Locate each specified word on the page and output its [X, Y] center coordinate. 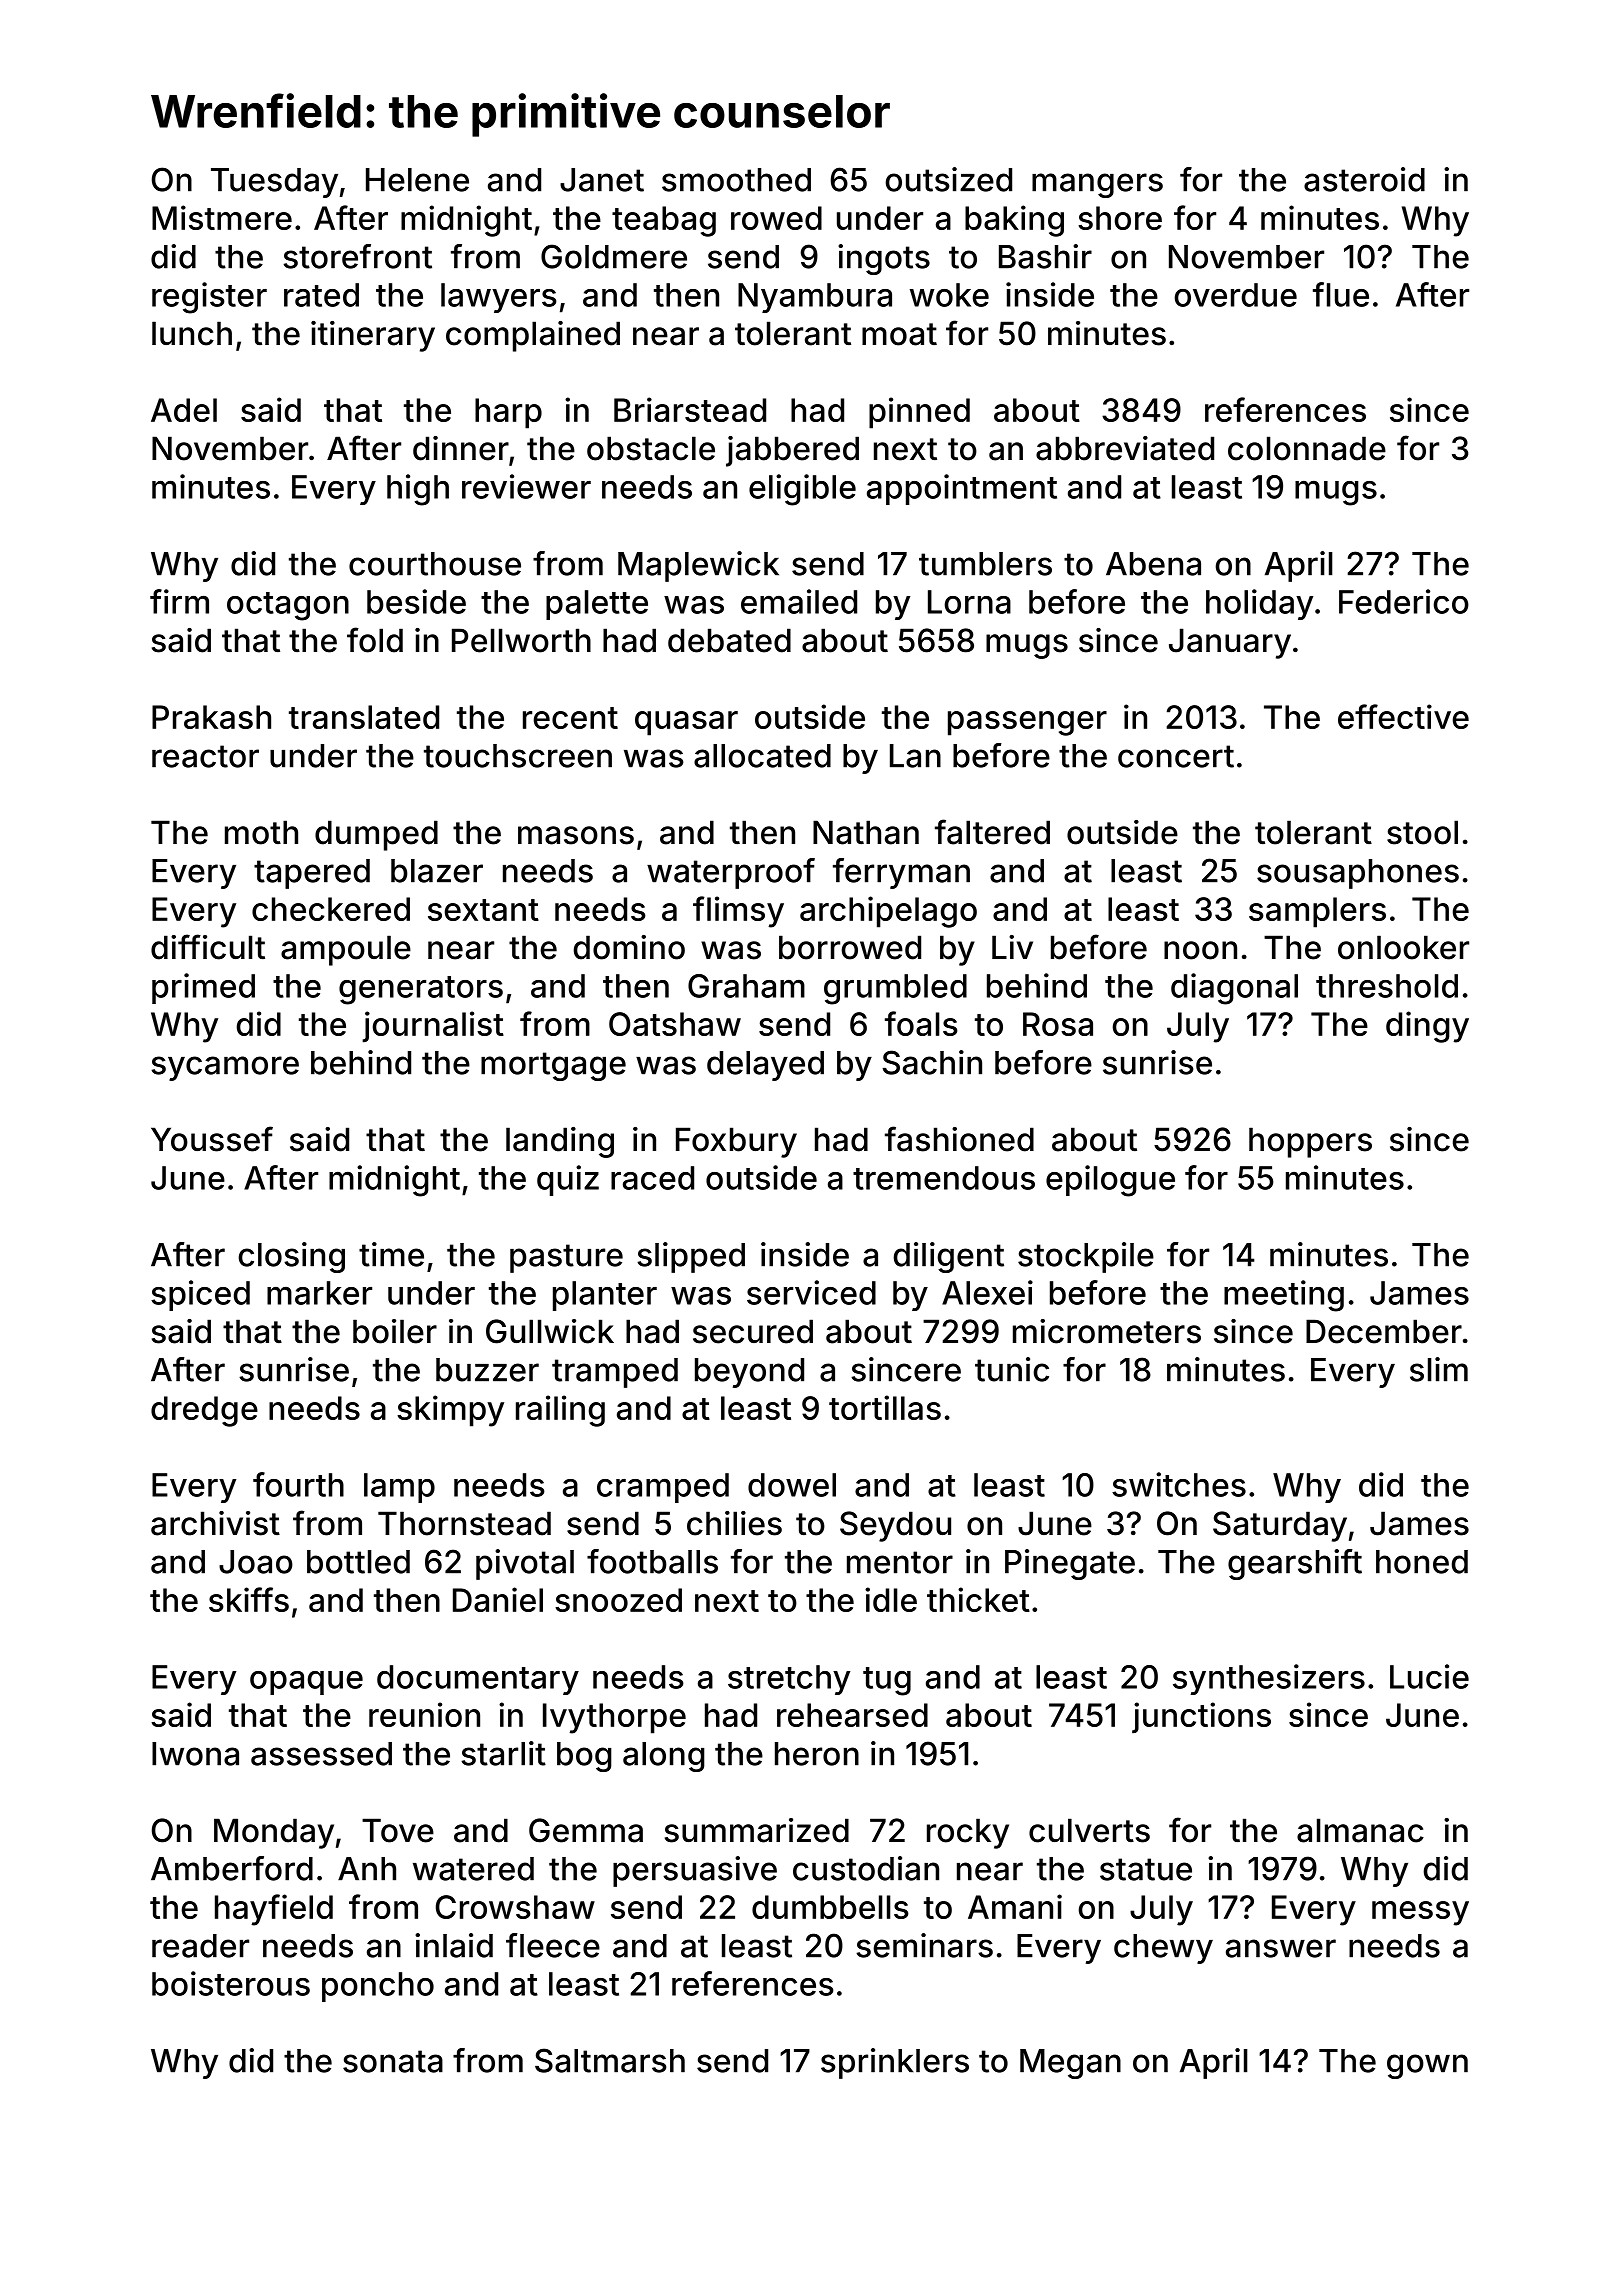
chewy [1163, 1949]
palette [597, 605]
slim [1439, 1369]
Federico [1404, 601]
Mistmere [222, 217]
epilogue [1110, 1181]
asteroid [1364, 179]
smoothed [736, 180]
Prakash [211, 717]
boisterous [231, 1983]
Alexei [987, 1292]
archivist [215, 1523]
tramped [615, 1373]
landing [560, 1142]
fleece [553, 1945]
